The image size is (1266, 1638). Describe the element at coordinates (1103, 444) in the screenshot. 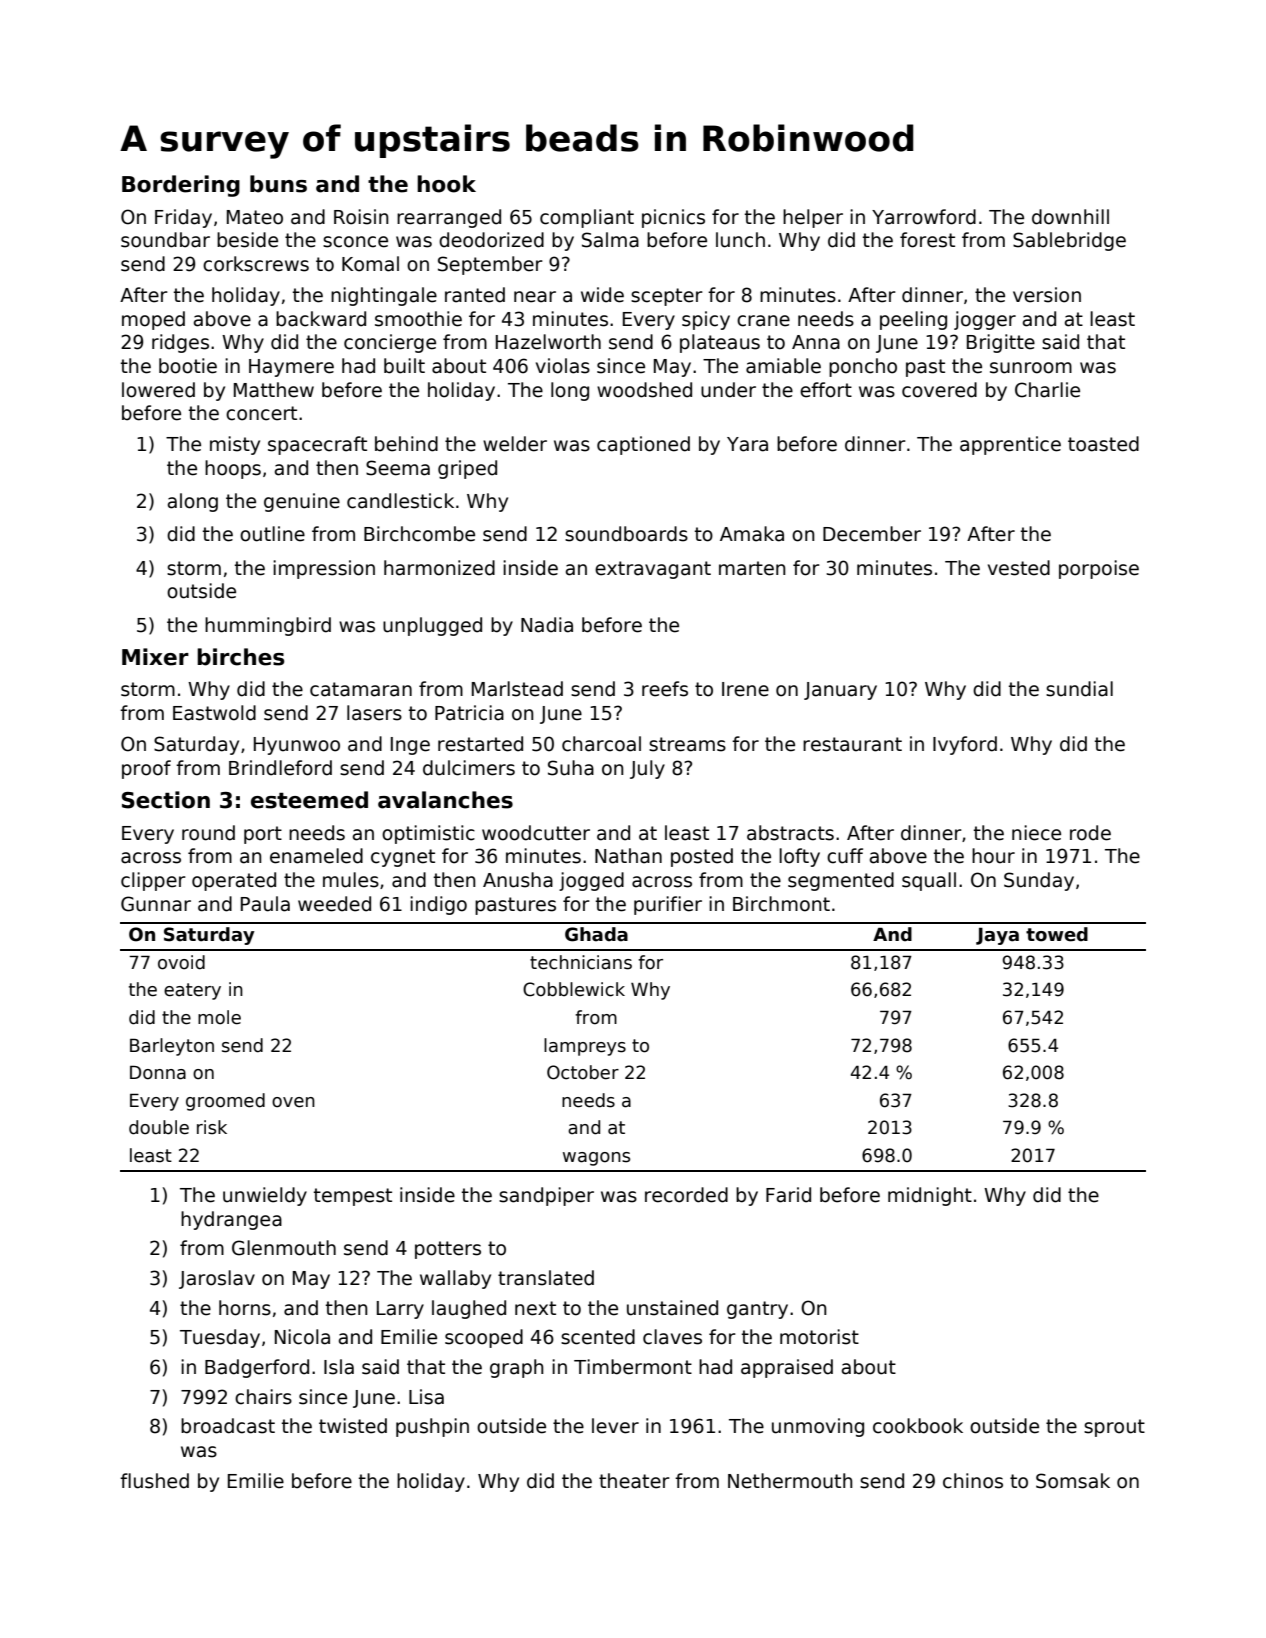

I see `toasted` at that location.
